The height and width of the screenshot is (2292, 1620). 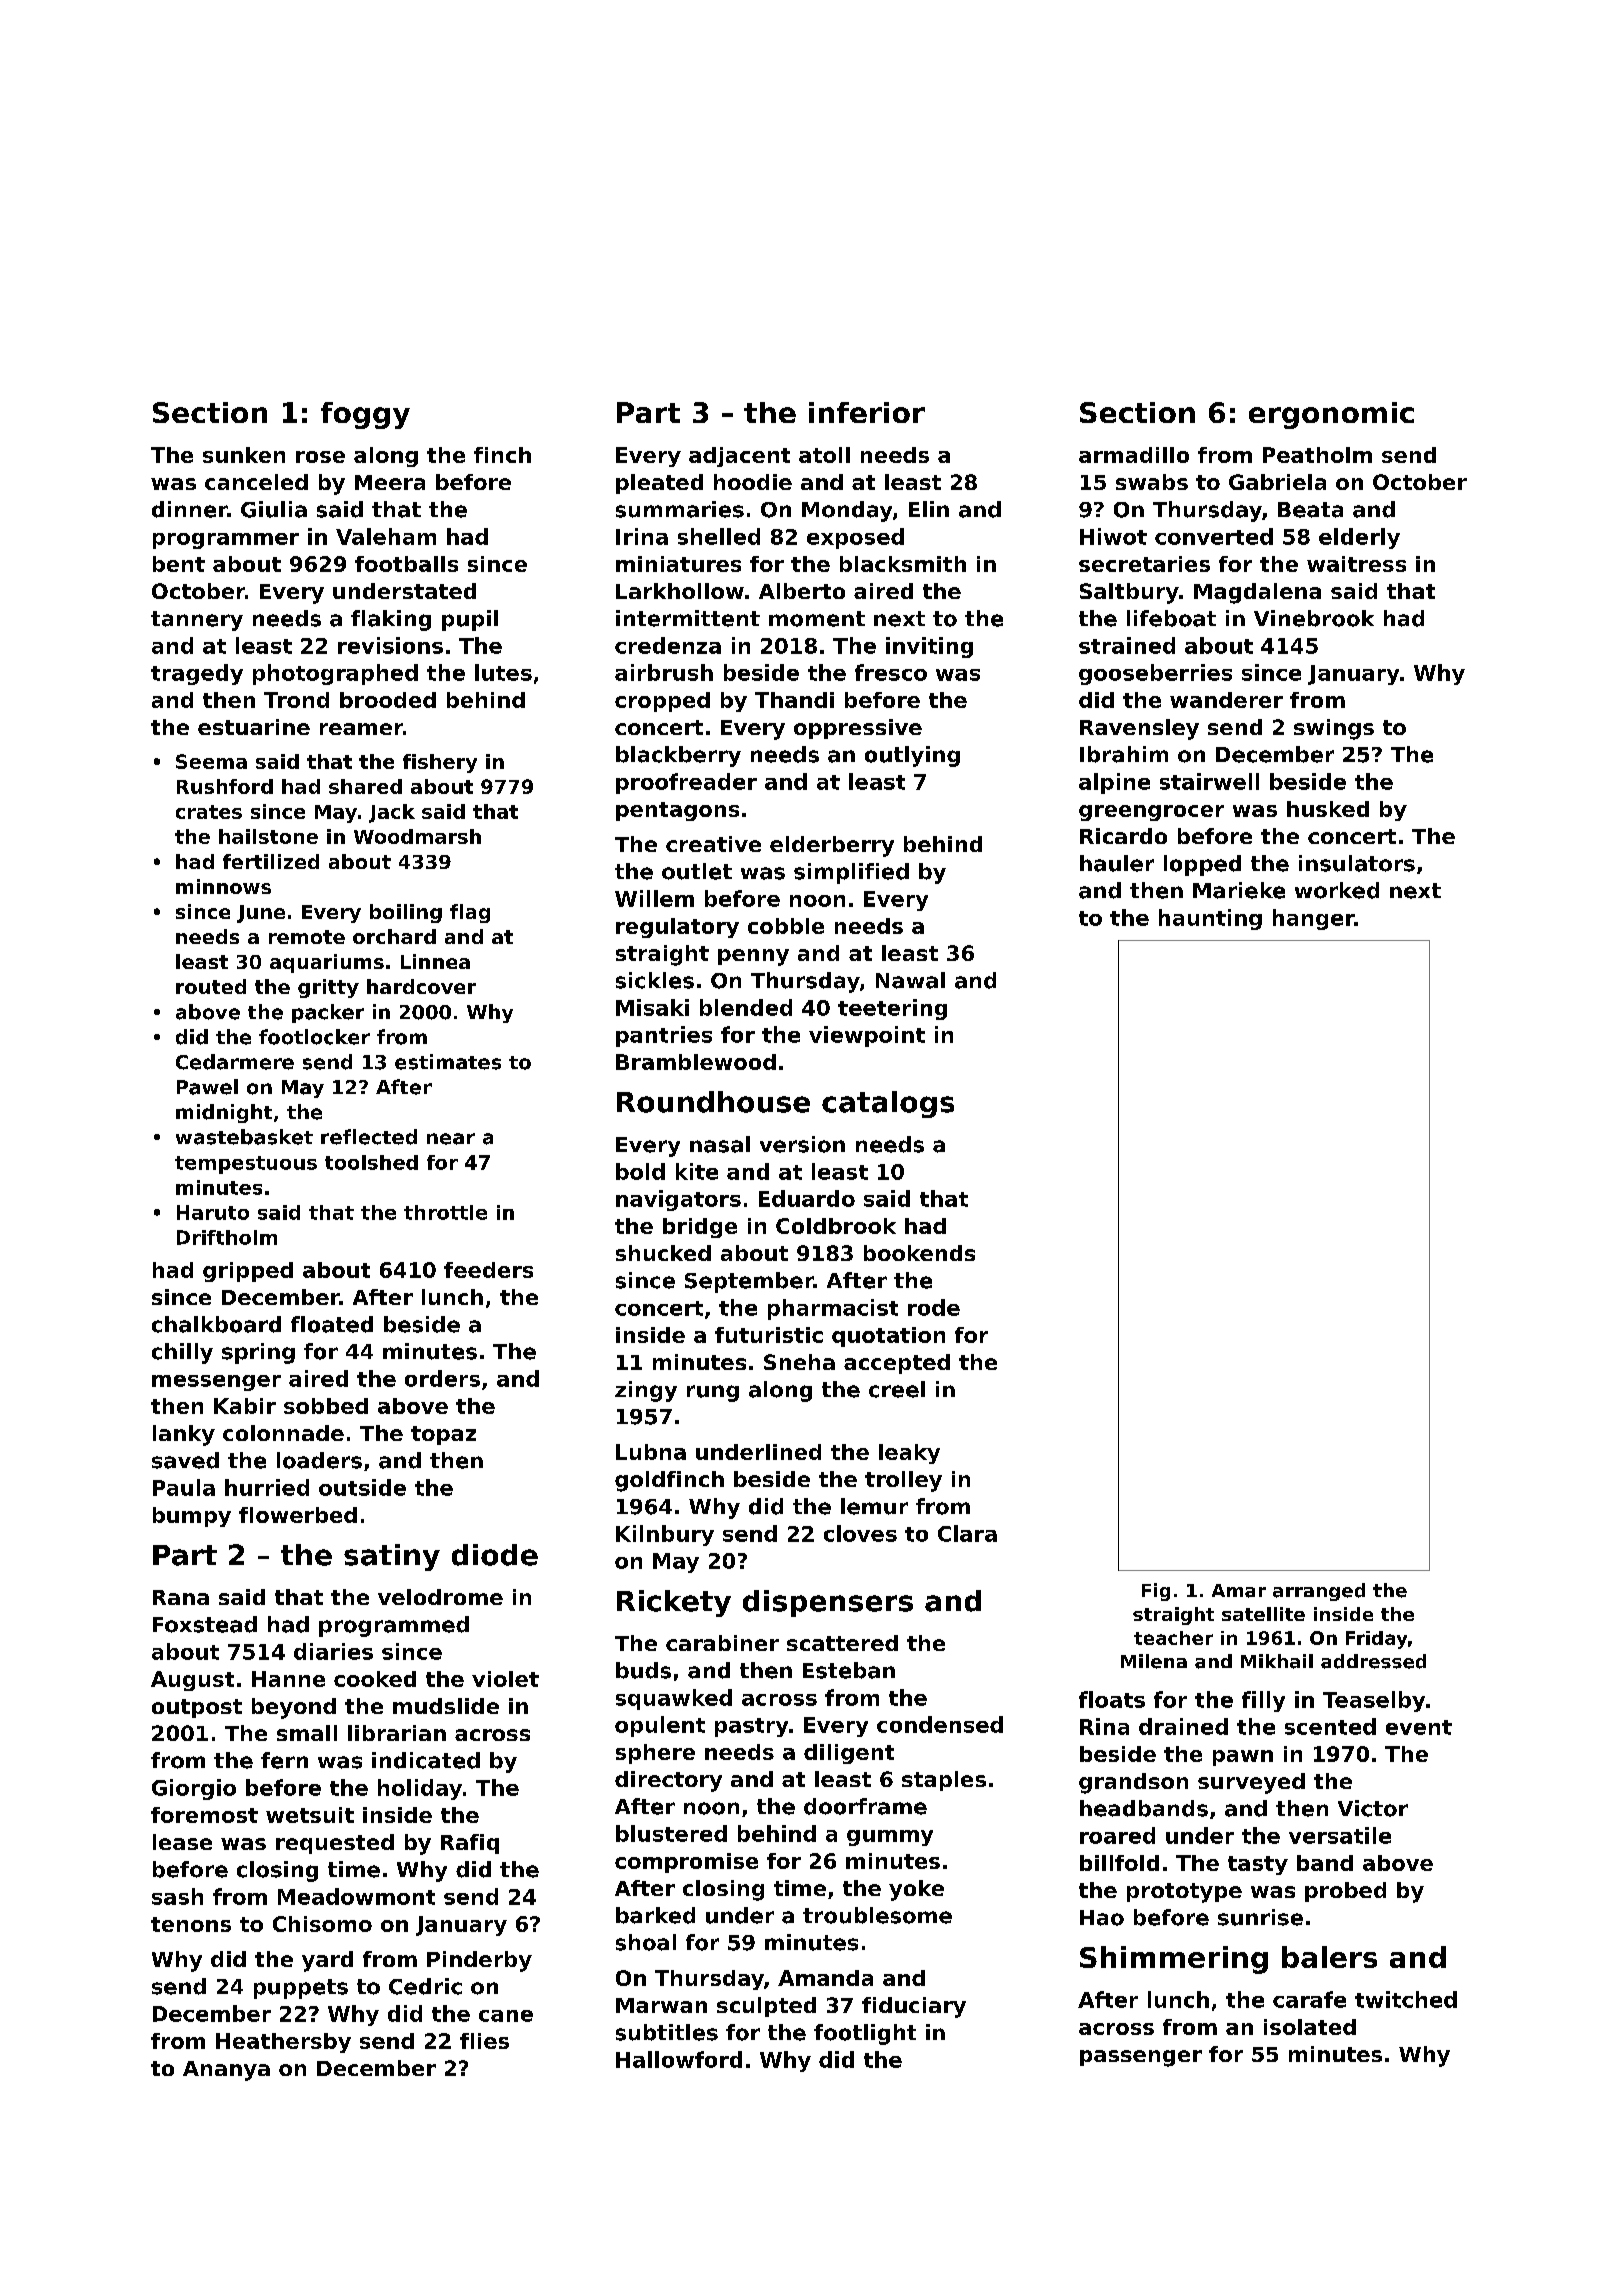 I want to click on shelled, so click(x=719, y=536).
